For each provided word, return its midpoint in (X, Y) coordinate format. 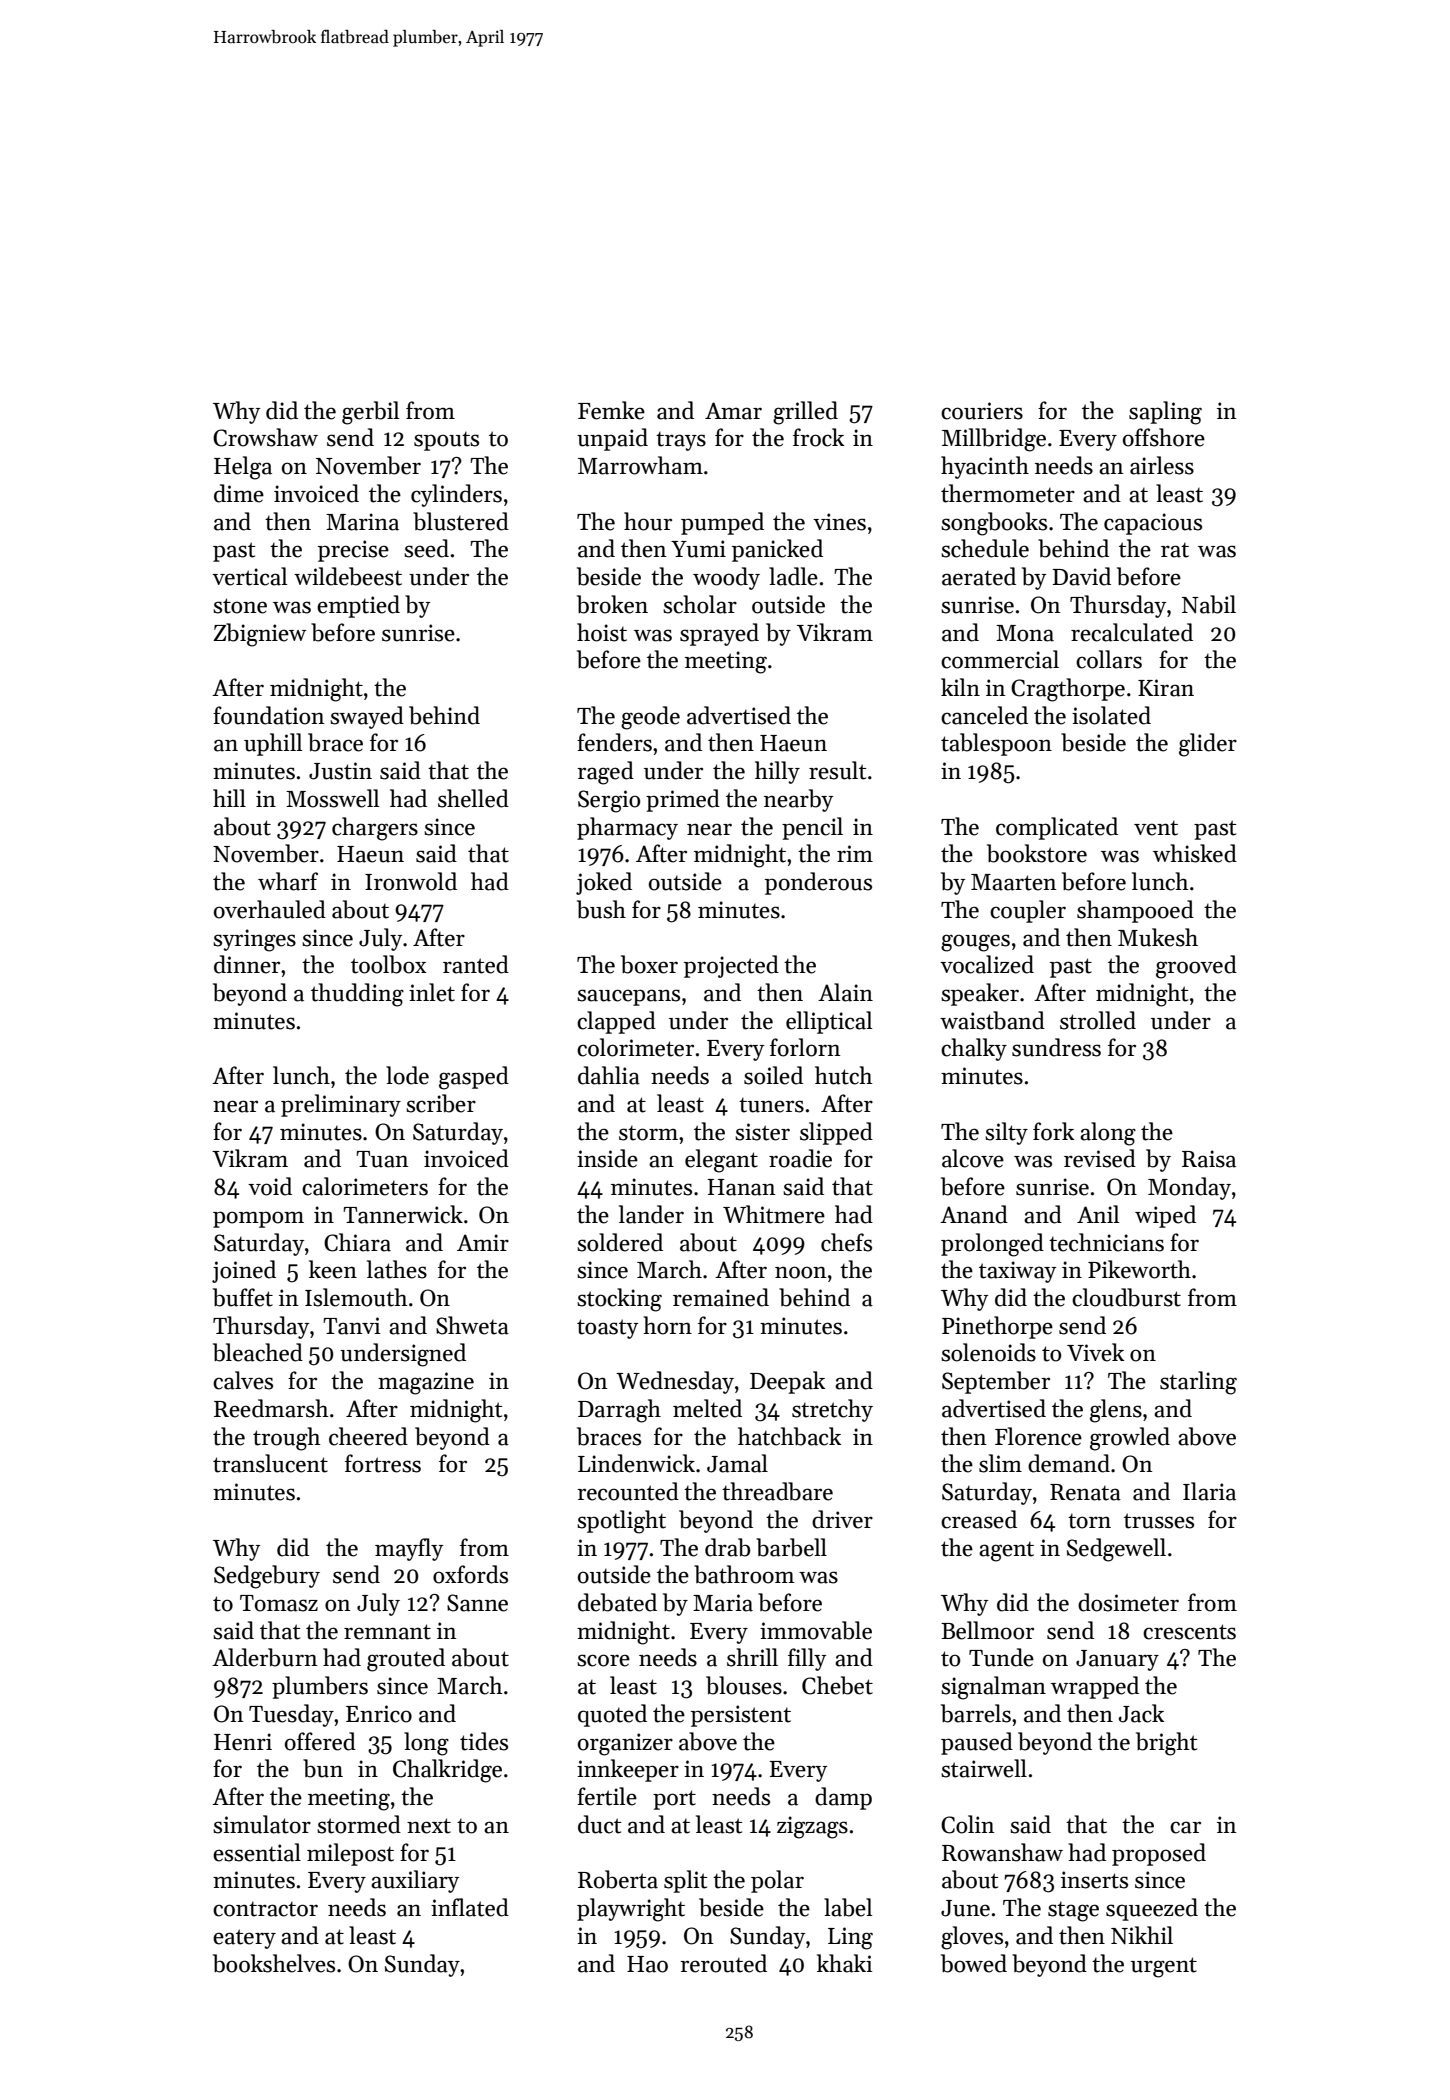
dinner (247, 964)
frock (818, 437)
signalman (993, 1688)
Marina (362, 522)
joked (604, 883)
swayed (367, 717)
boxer (649, 964)
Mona (1025, 633)
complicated (1057, 828)
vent (1156, 828)
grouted (406, 1660)
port (674, 1800)
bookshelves (274, 1963)
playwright (631, 1910)
